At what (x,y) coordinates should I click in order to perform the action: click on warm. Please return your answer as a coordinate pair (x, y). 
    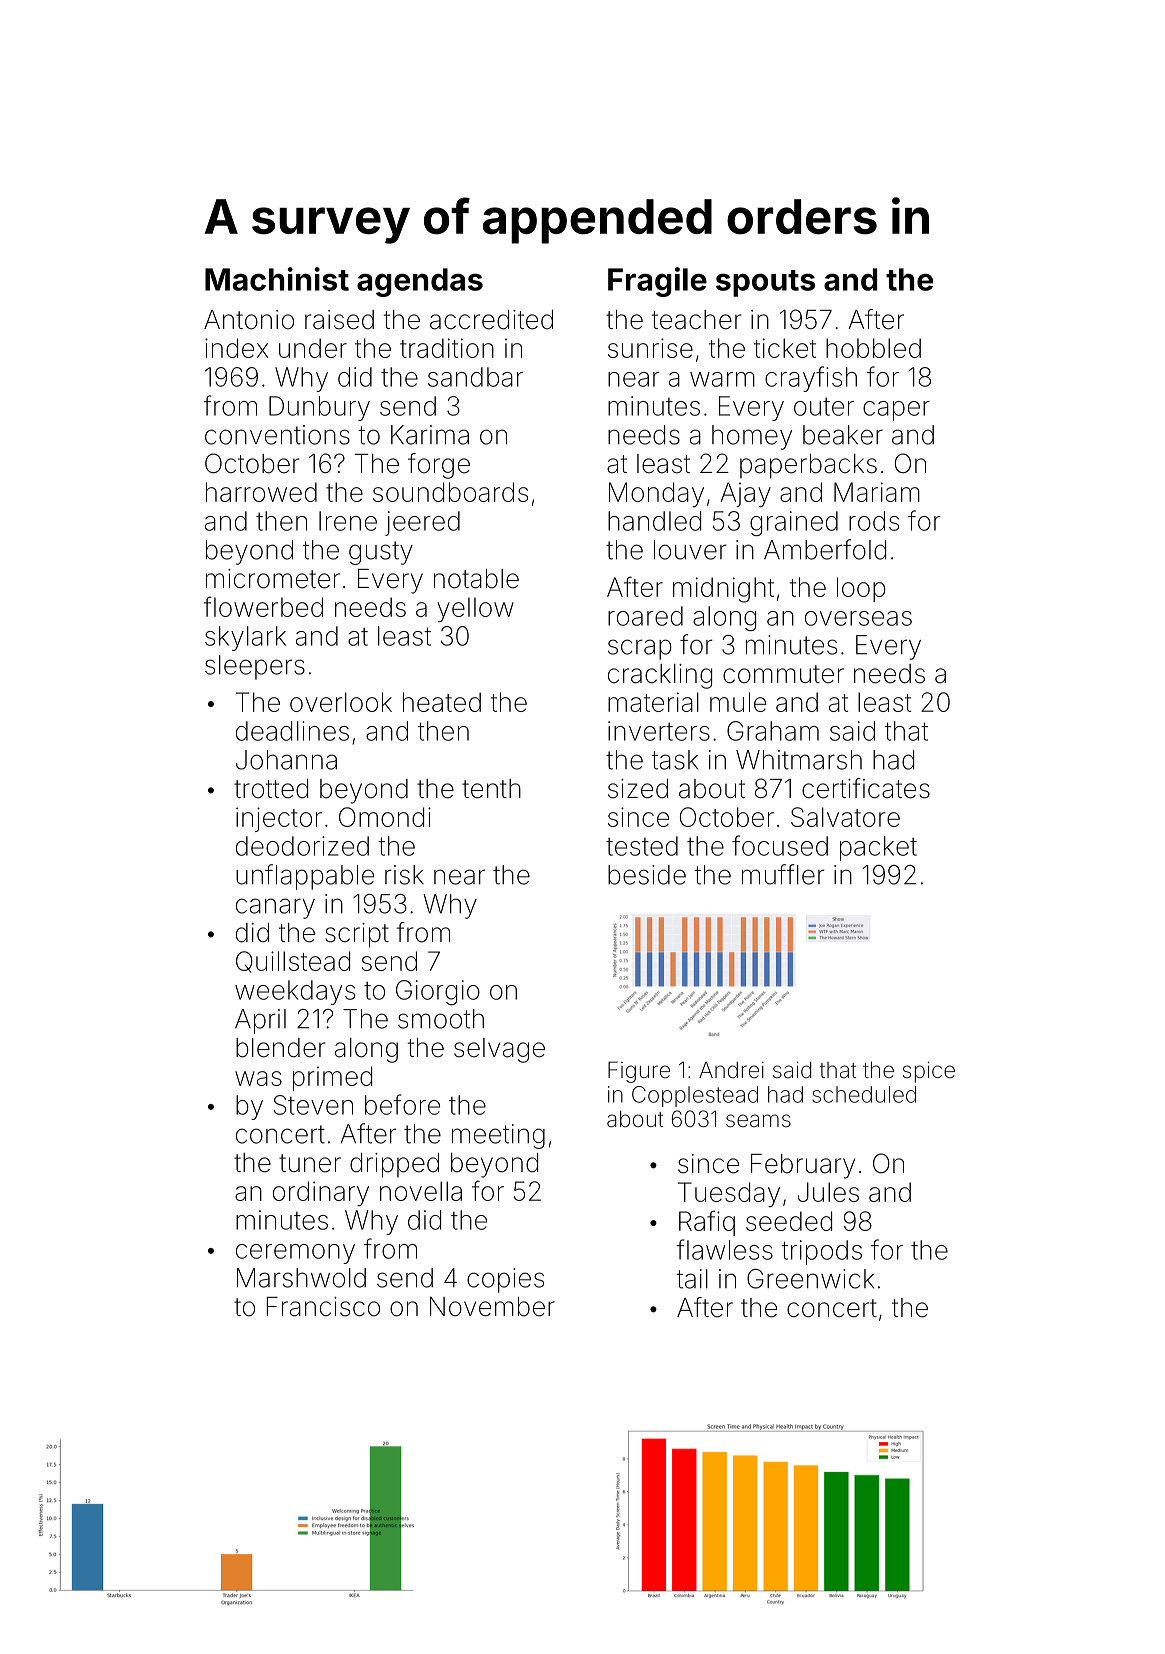
    Looking at the image, I should click on (722, 379).
